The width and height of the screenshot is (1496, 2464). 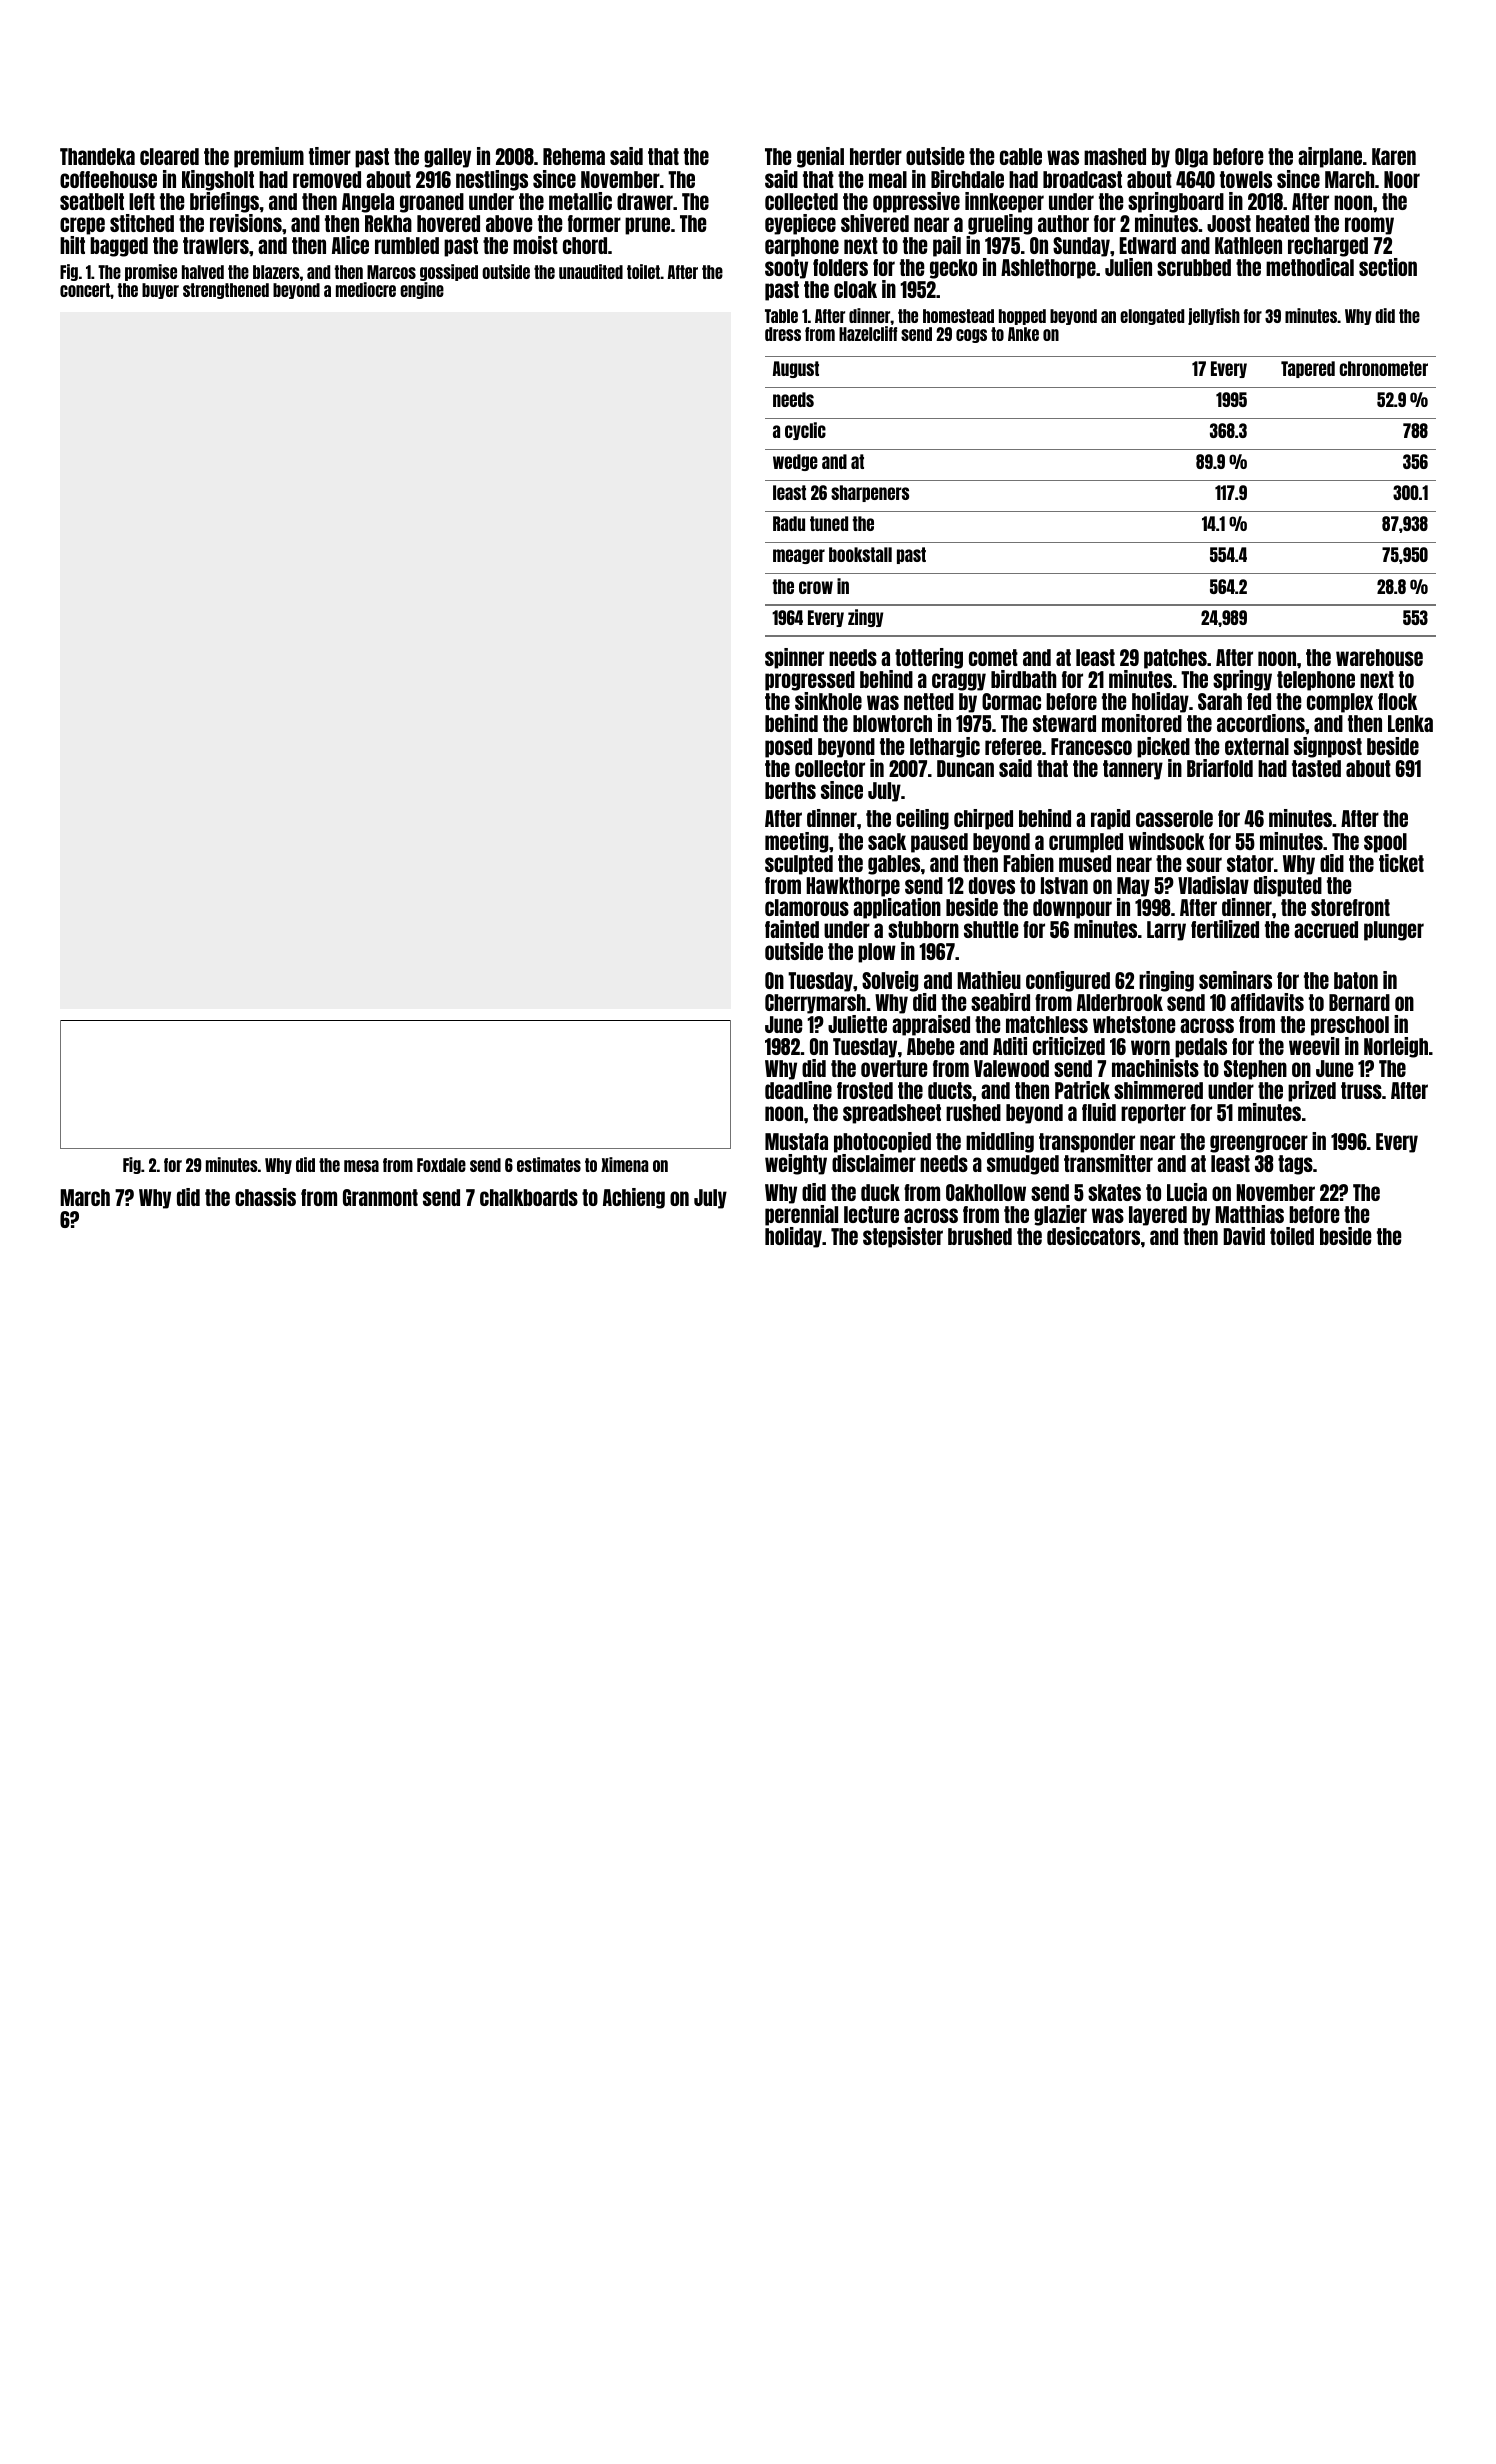 What do you see at coordinates (92, 201) in the screenshot?
I see `seatbelt` at bounding box center [92, 201].
